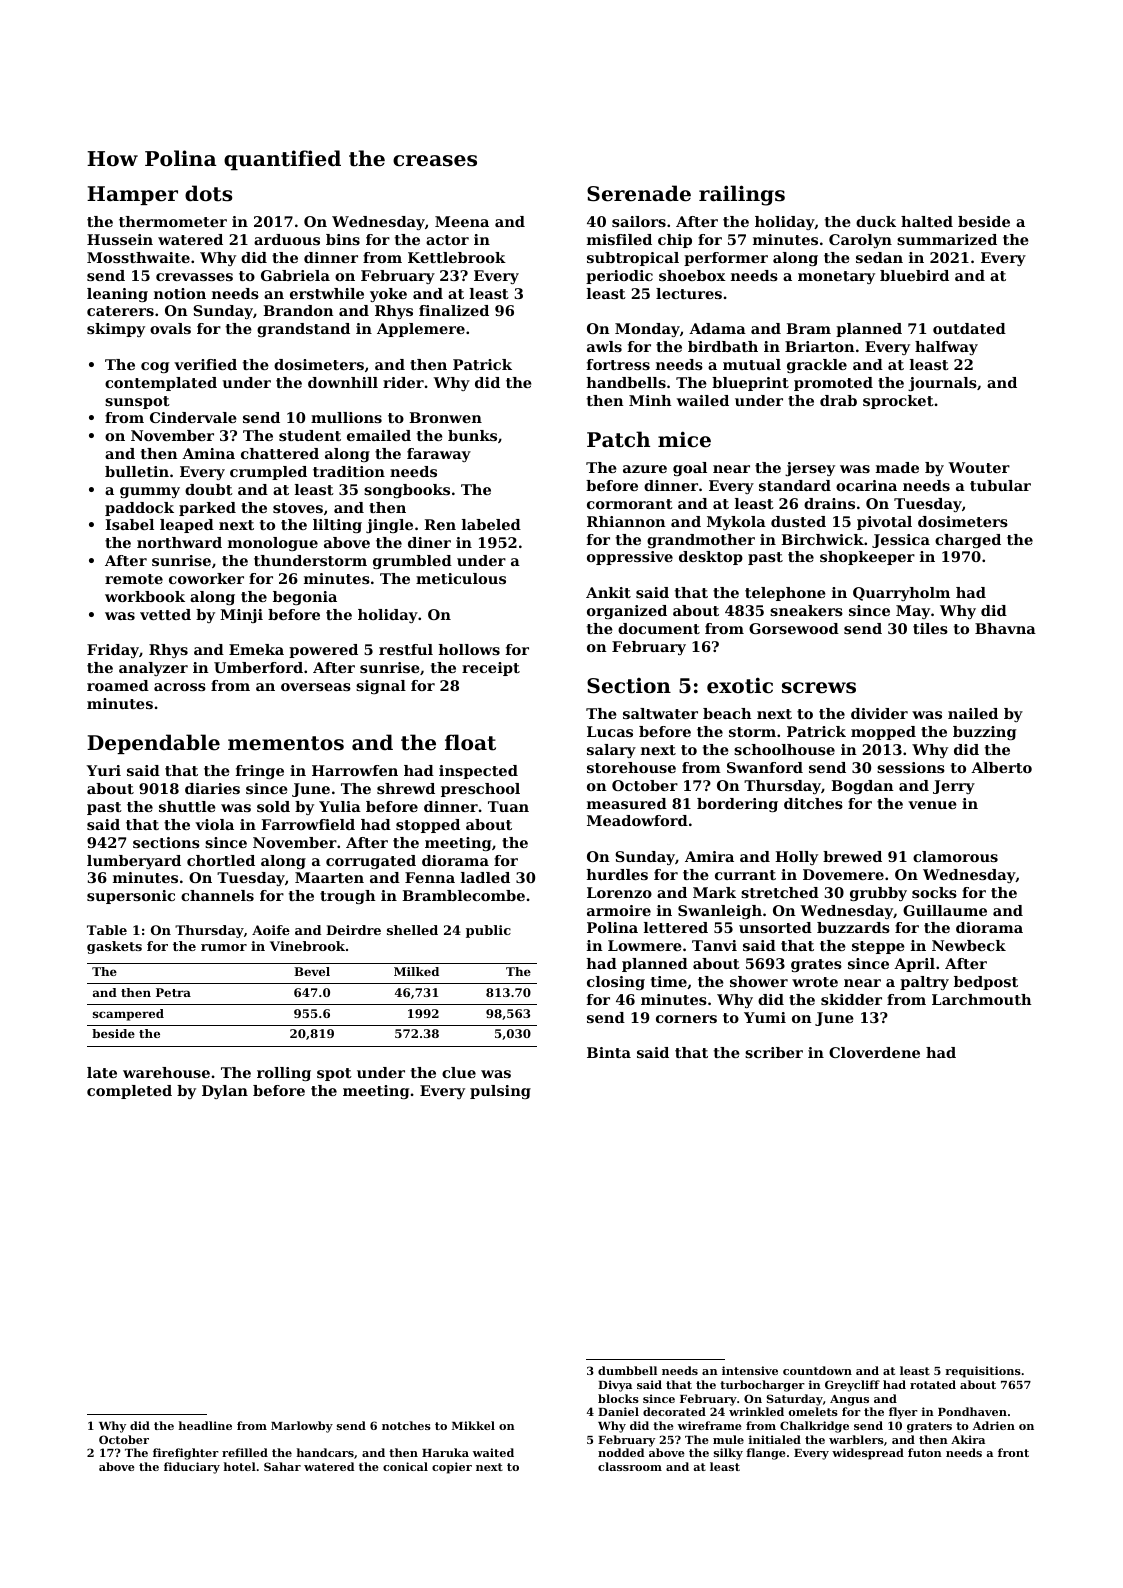  What do you see at coordinates (462, 221) in the screenshot?
I see `Meena` at bounding box center [462, 221].
